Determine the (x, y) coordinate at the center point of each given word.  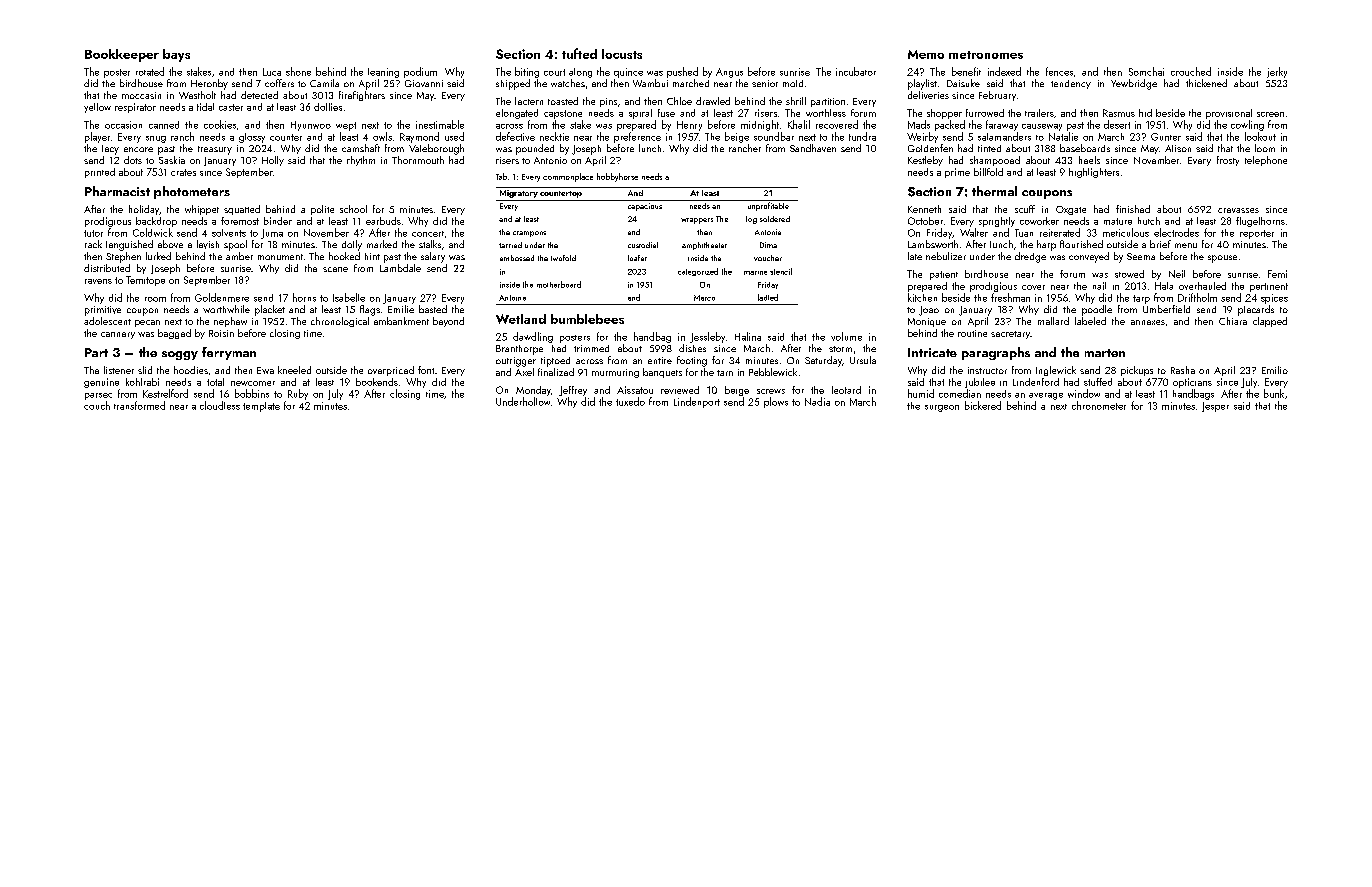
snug (156, 139)
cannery (118, 335)
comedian (960, 393)
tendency (1071, 84)
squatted (242, 210)
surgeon (942, 408)
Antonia (768, 232)
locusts (622, 54)
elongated (517, 114)
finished (1133, 209)
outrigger (516, 362)
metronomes (986, 55)
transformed (139, 405)
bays (176, 55)
